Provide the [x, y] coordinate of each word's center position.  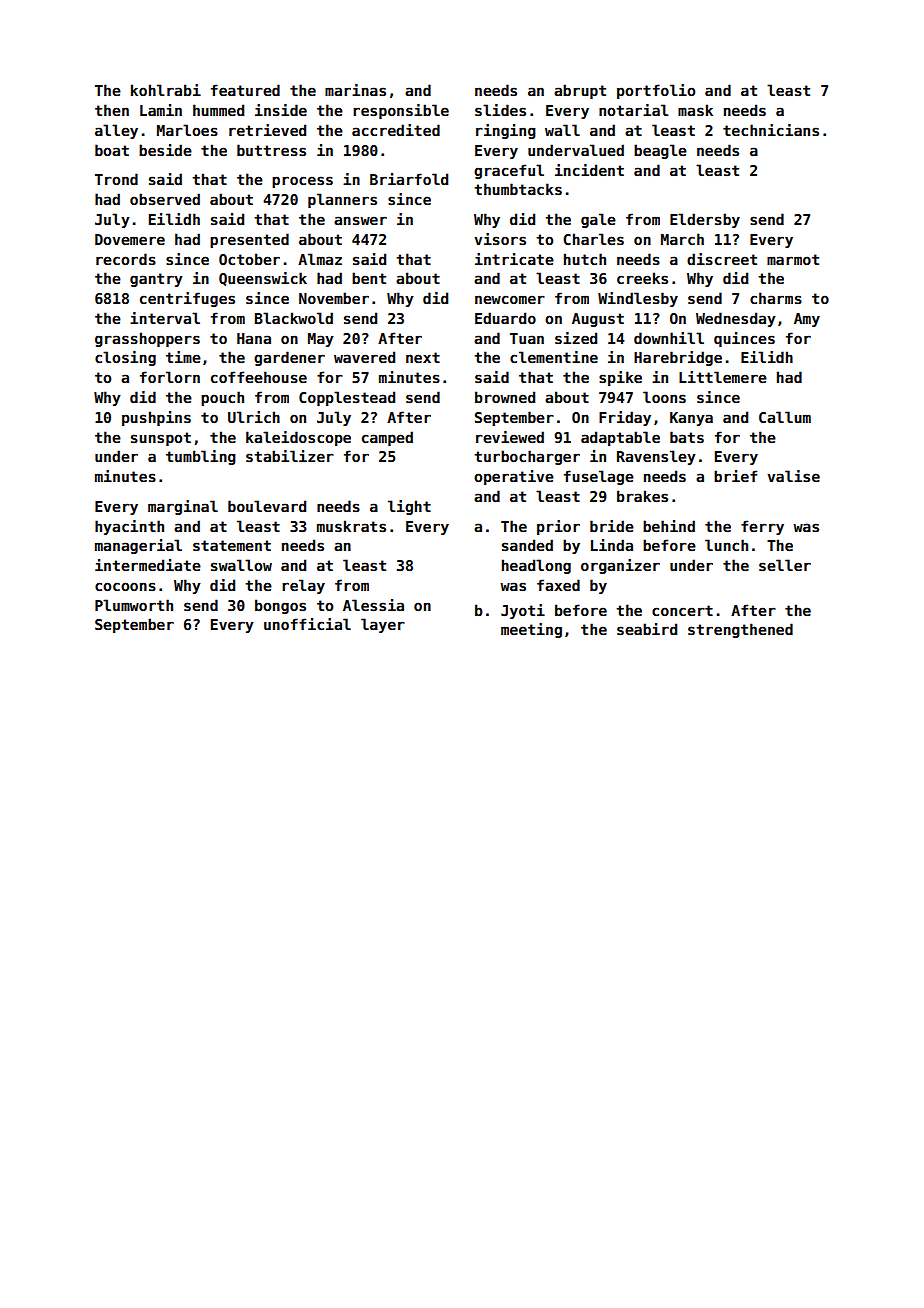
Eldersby [705, 220]
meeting [531, 630]
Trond [116, 179]
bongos [280, 606]
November [334, 298]
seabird [647, 629]
